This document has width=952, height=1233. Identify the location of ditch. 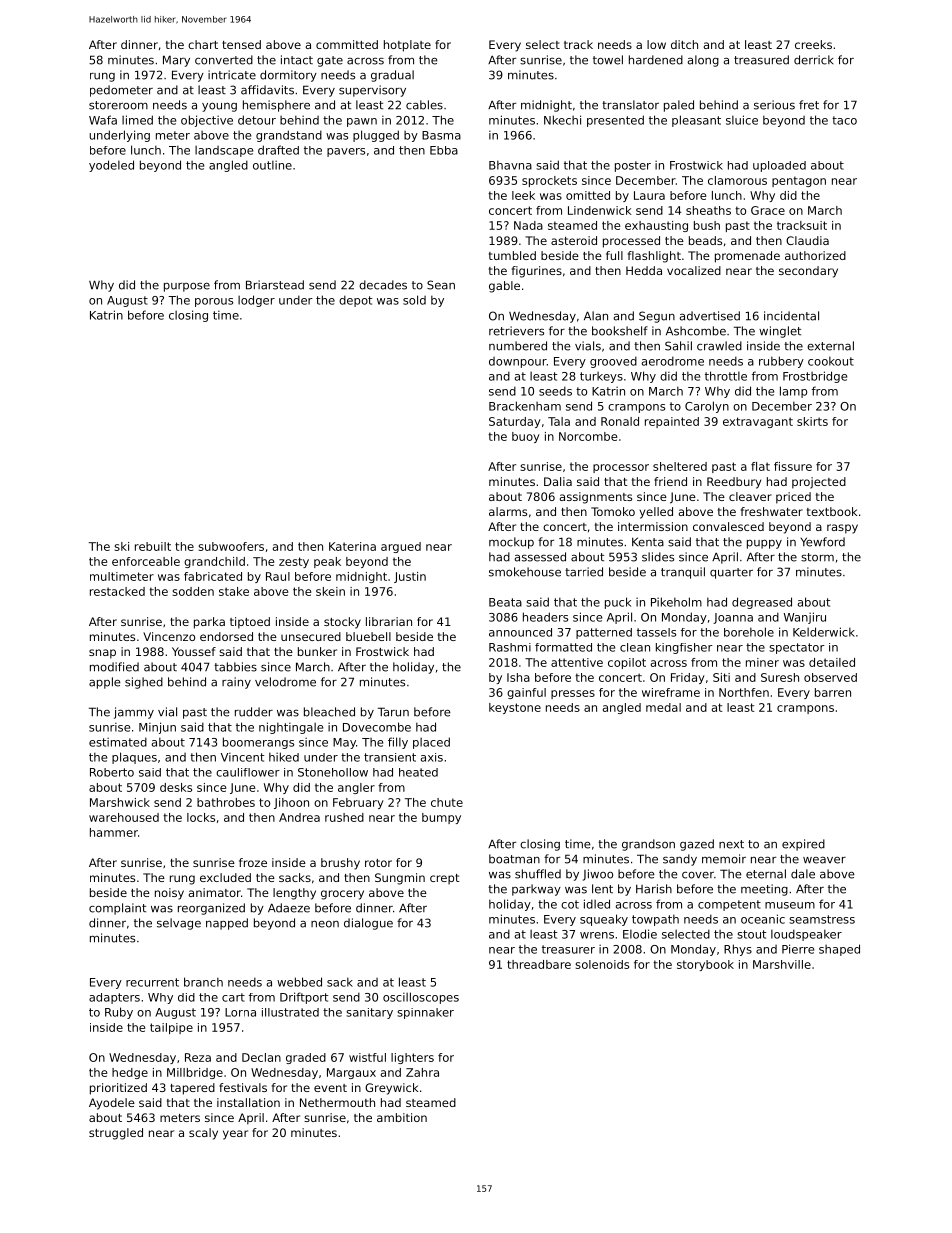
(684, 44).
